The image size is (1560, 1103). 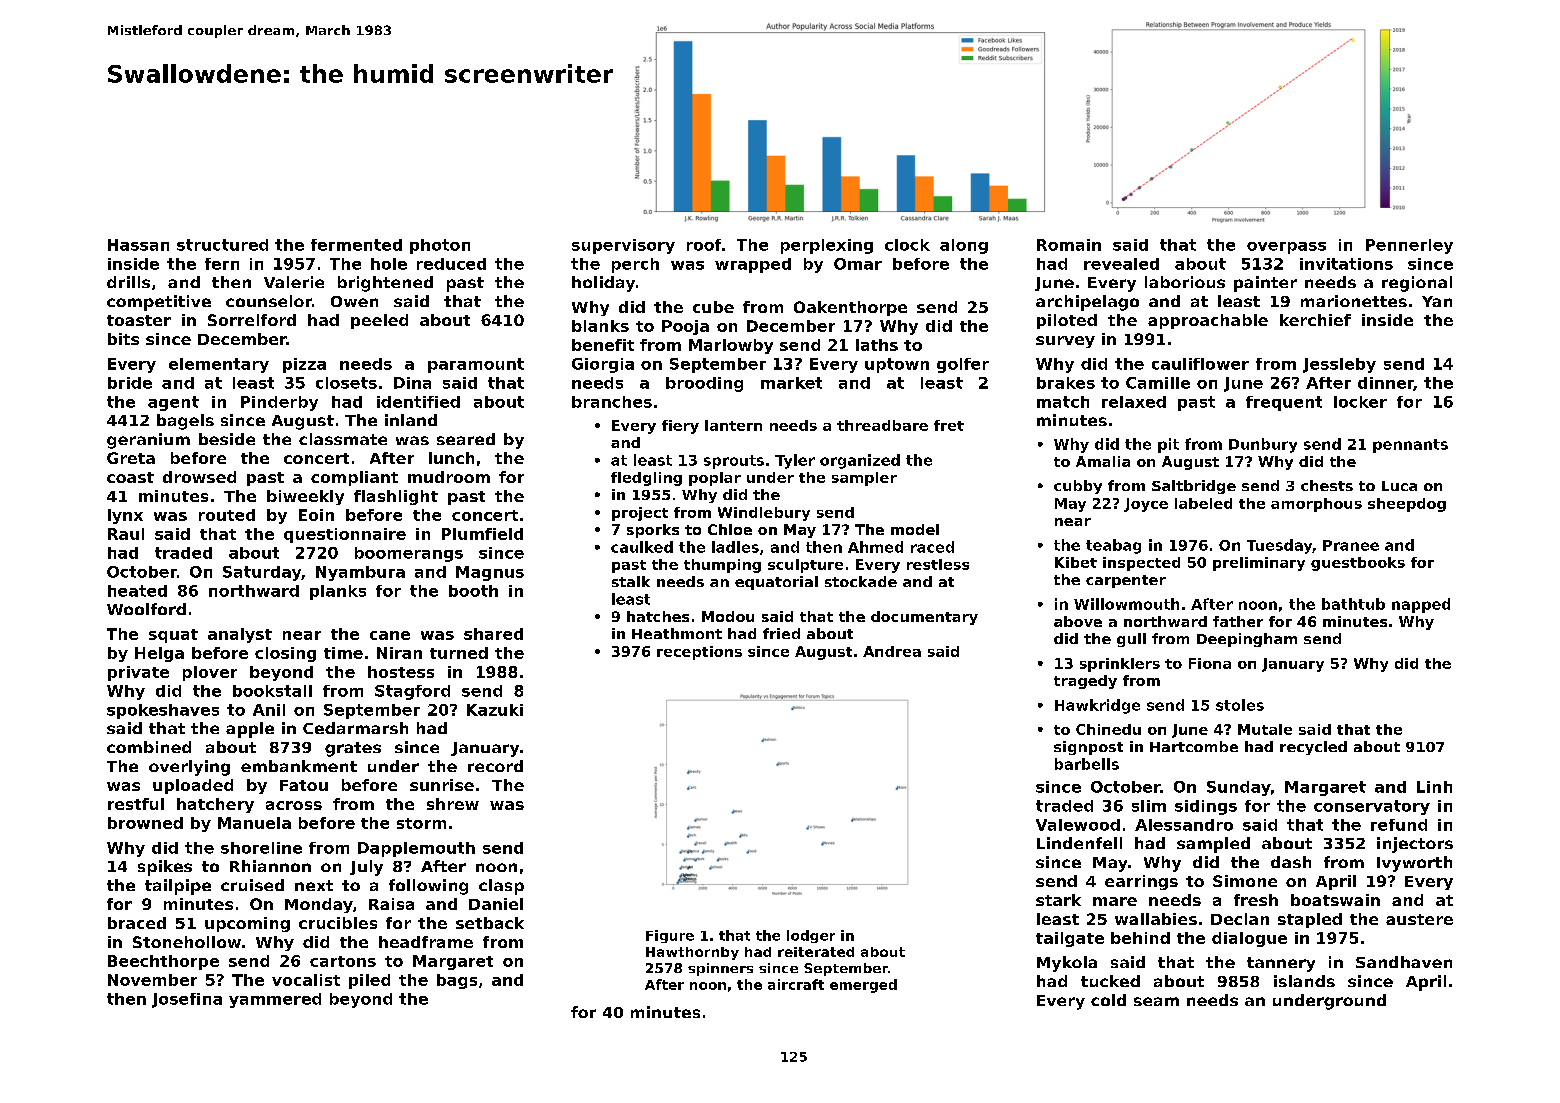 I want to click on Marlowby, so click(x=731, y=346).
